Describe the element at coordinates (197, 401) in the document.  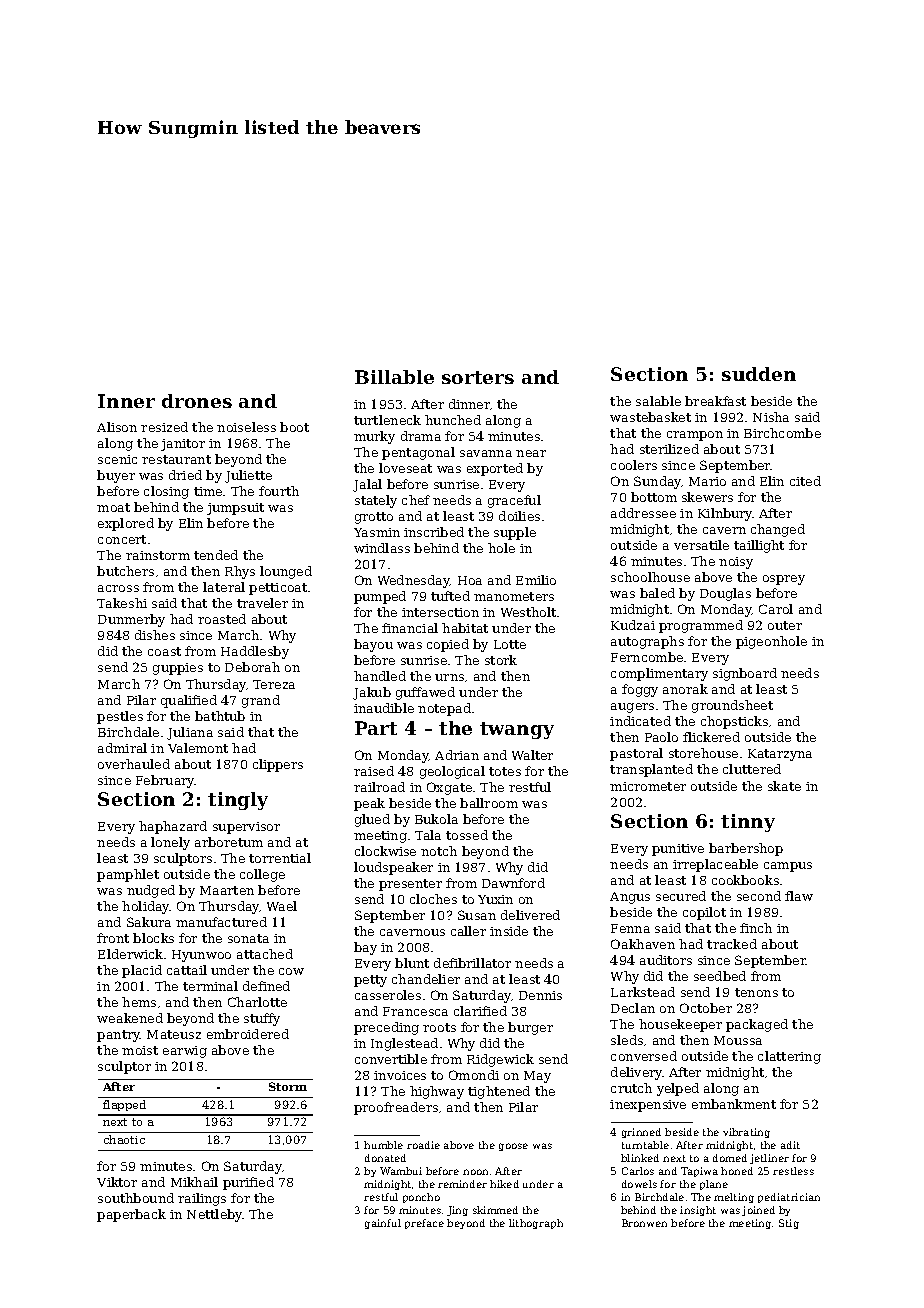
I see `drones` at that location.
